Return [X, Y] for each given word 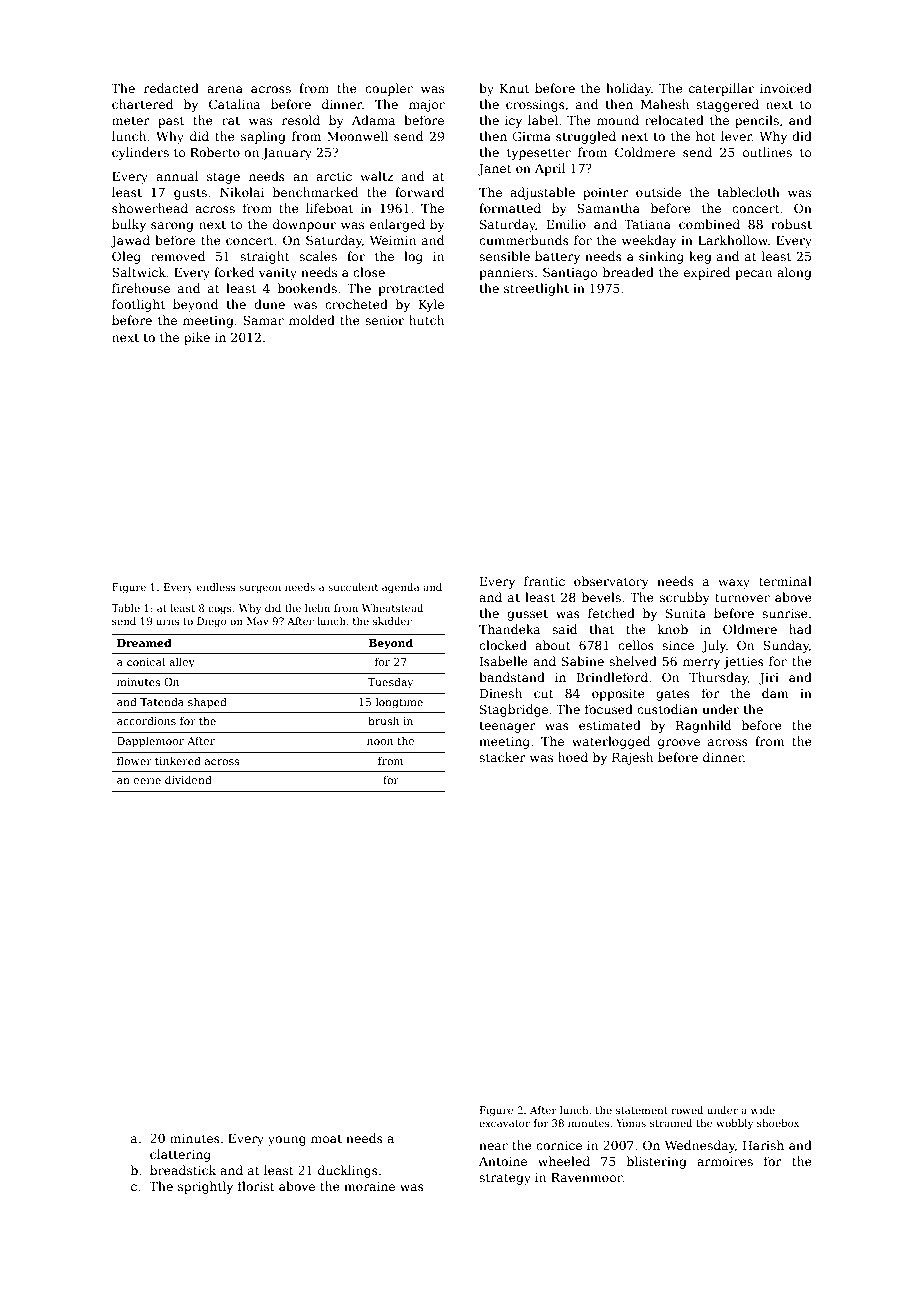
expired [707, 273]
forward [419, 192]
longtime [399, 703]
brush [383, 720]
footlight [138, 305]
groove [679, 744]
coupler [389, 89]
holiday [629, 89]
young [287, 1141]
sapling [263, 137]
